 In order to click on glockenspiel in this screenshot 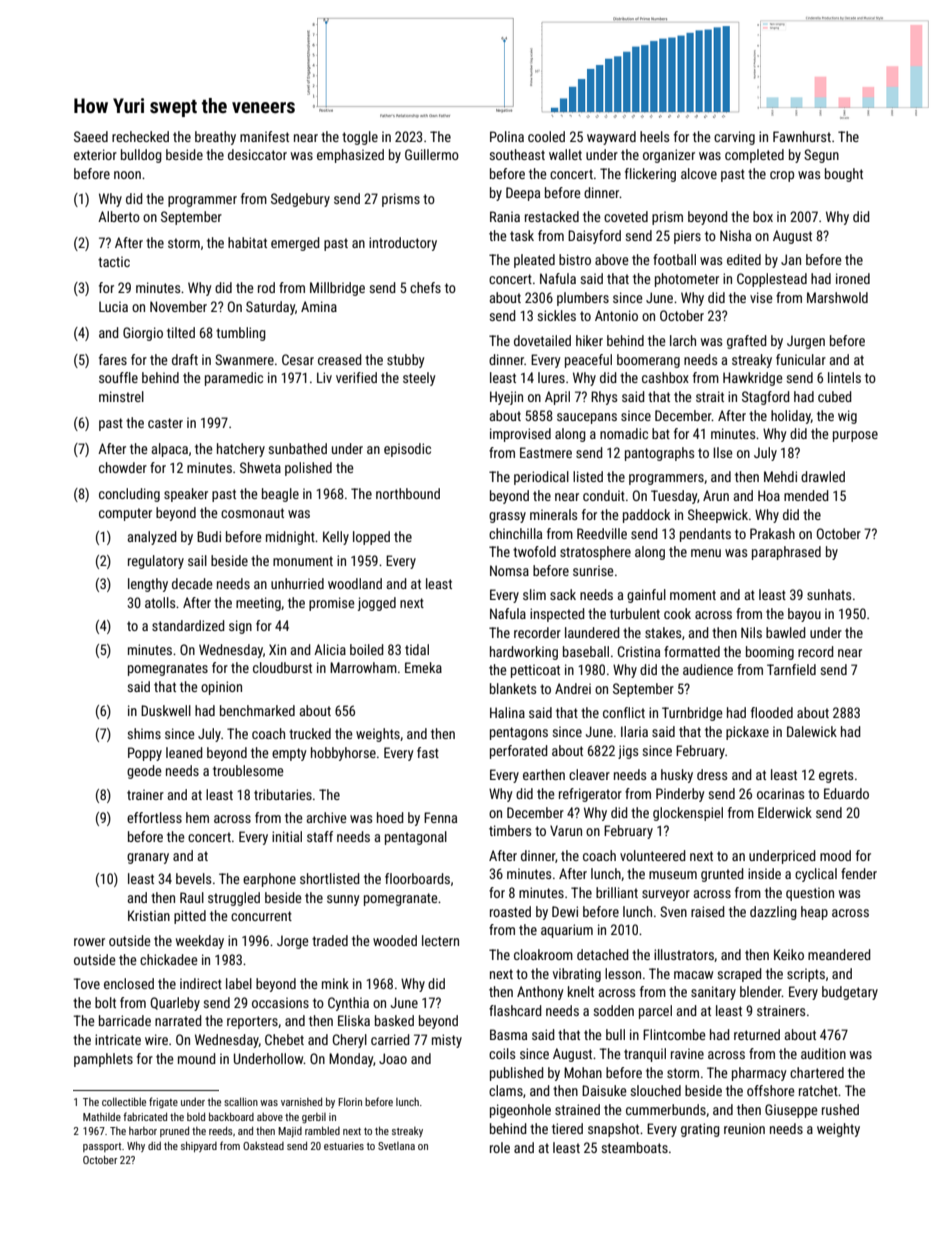, I will do `click(688, 814)`.
